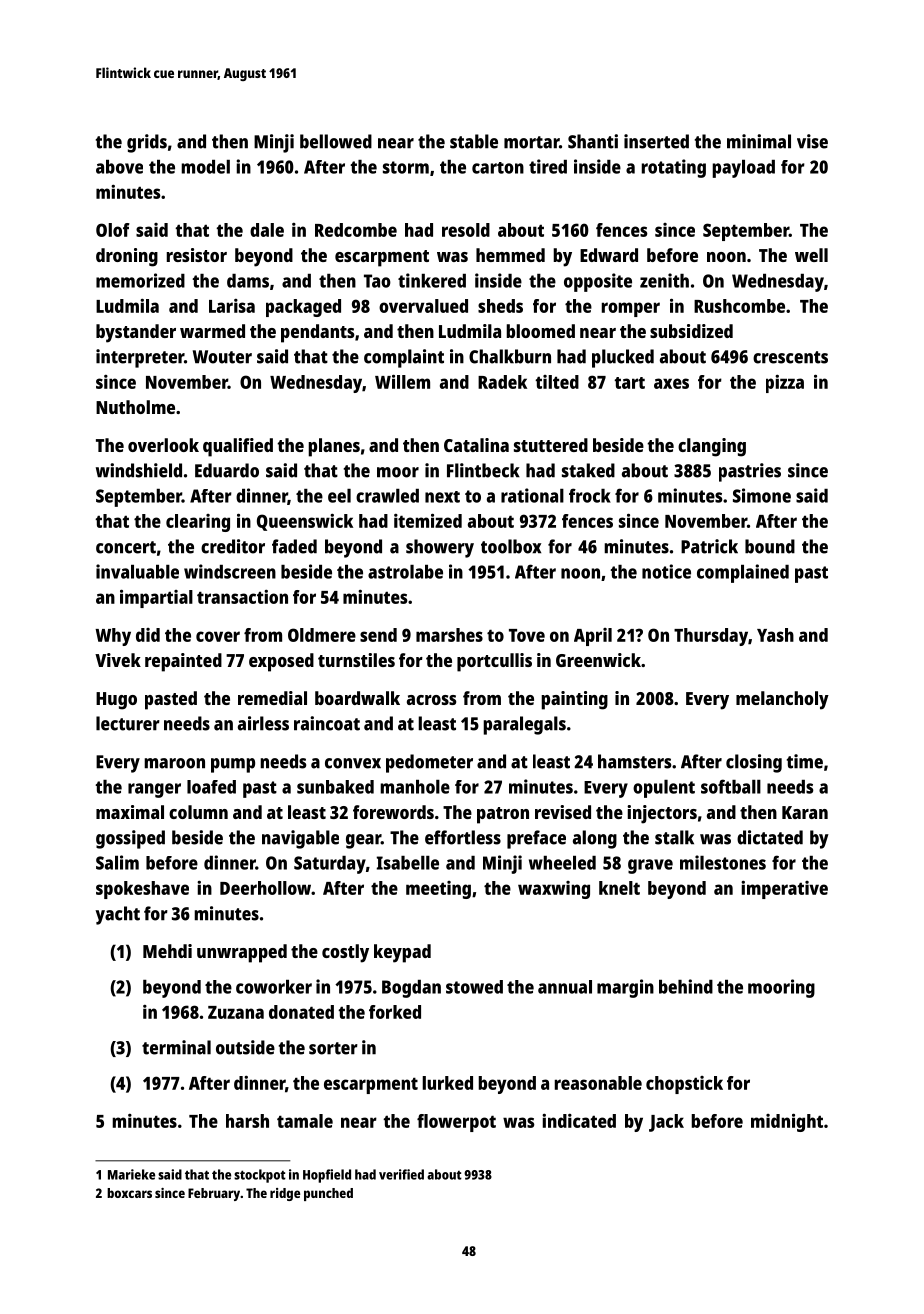 This page has height=1314, width=924. Describe the element at coordinates (139, 470) in the page. I see `windshield` at that location.
